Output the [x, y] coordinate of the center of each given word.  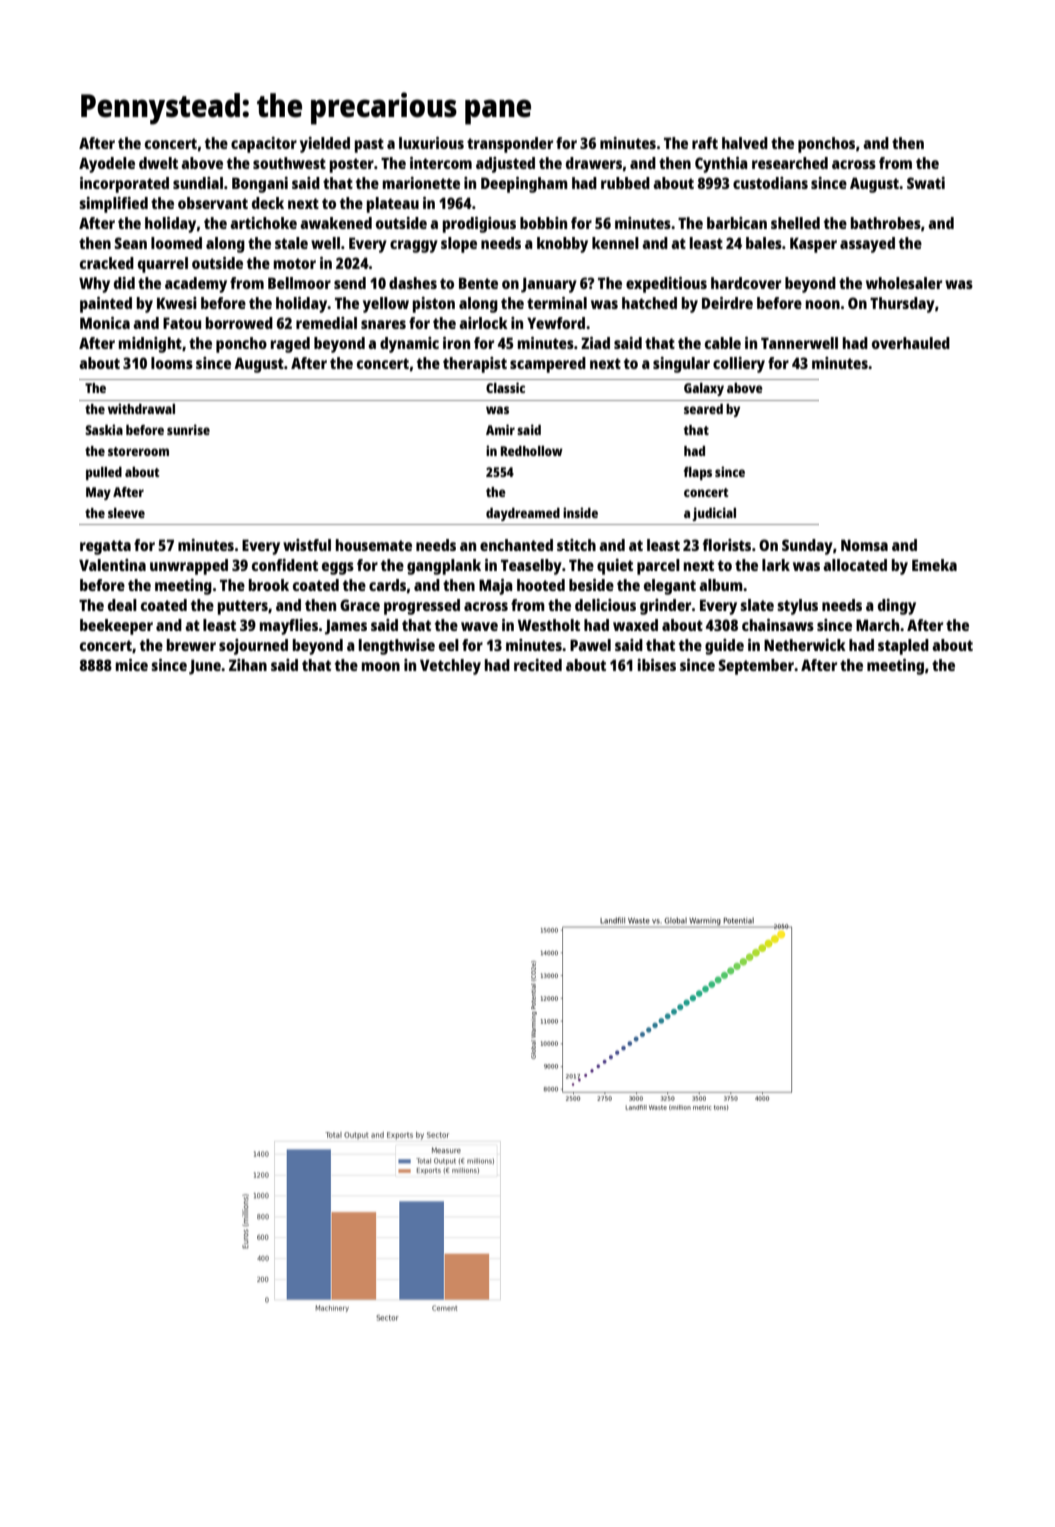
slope [459, 245]
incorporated [124, 185]
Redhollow [532, 451]
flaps [698, 473]
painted [106, 305]
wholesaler [904, 283]
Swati [926, 183]
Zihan [248, 665]
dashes [413, 283]
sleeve [126, 513]
